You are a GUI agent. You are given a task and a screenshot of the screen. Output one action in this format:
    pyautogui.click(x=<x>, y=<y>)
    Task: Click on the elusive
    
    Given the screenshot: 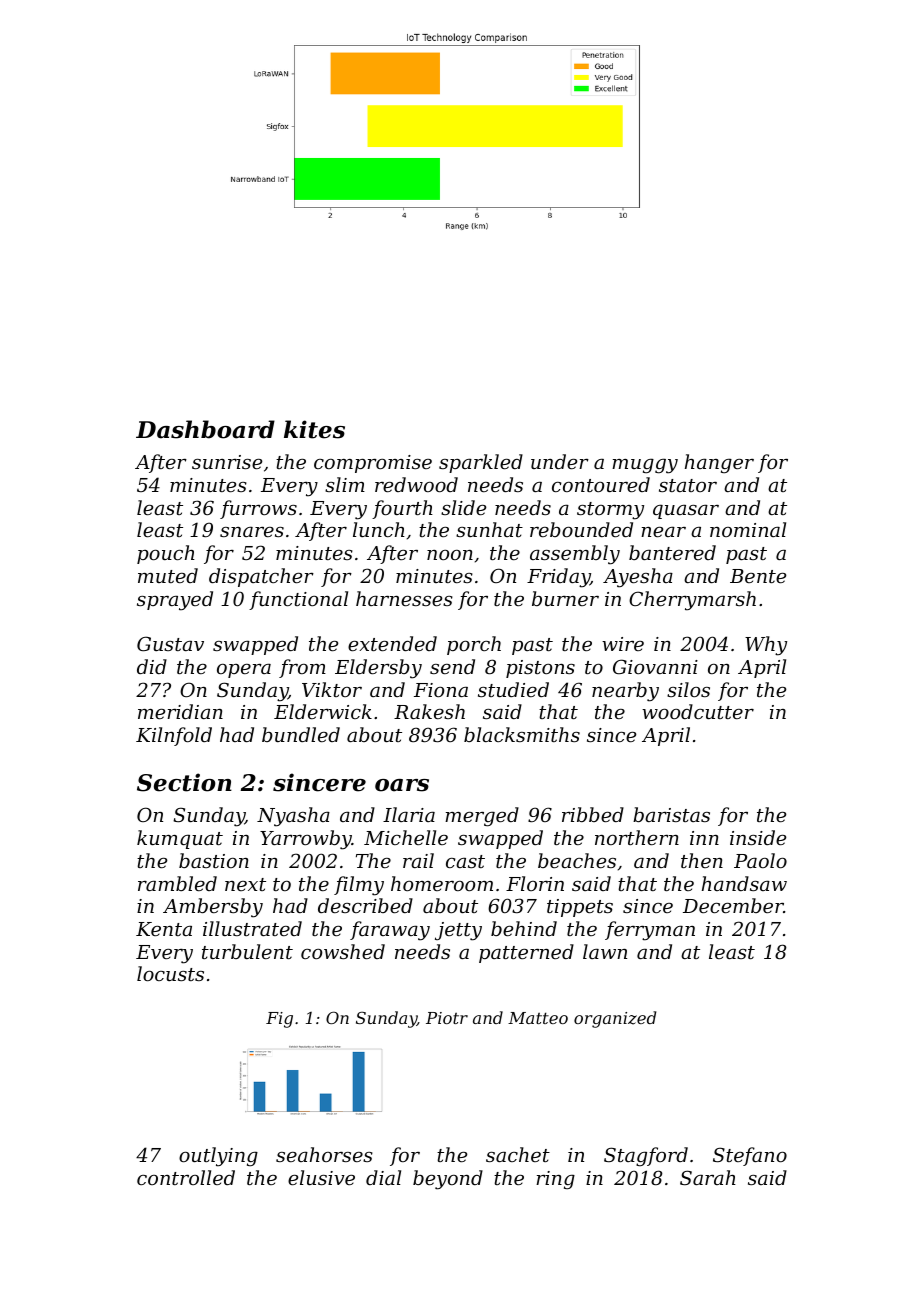 What is the action you would take?
    pyautogui.click(x=321, y=1177)
